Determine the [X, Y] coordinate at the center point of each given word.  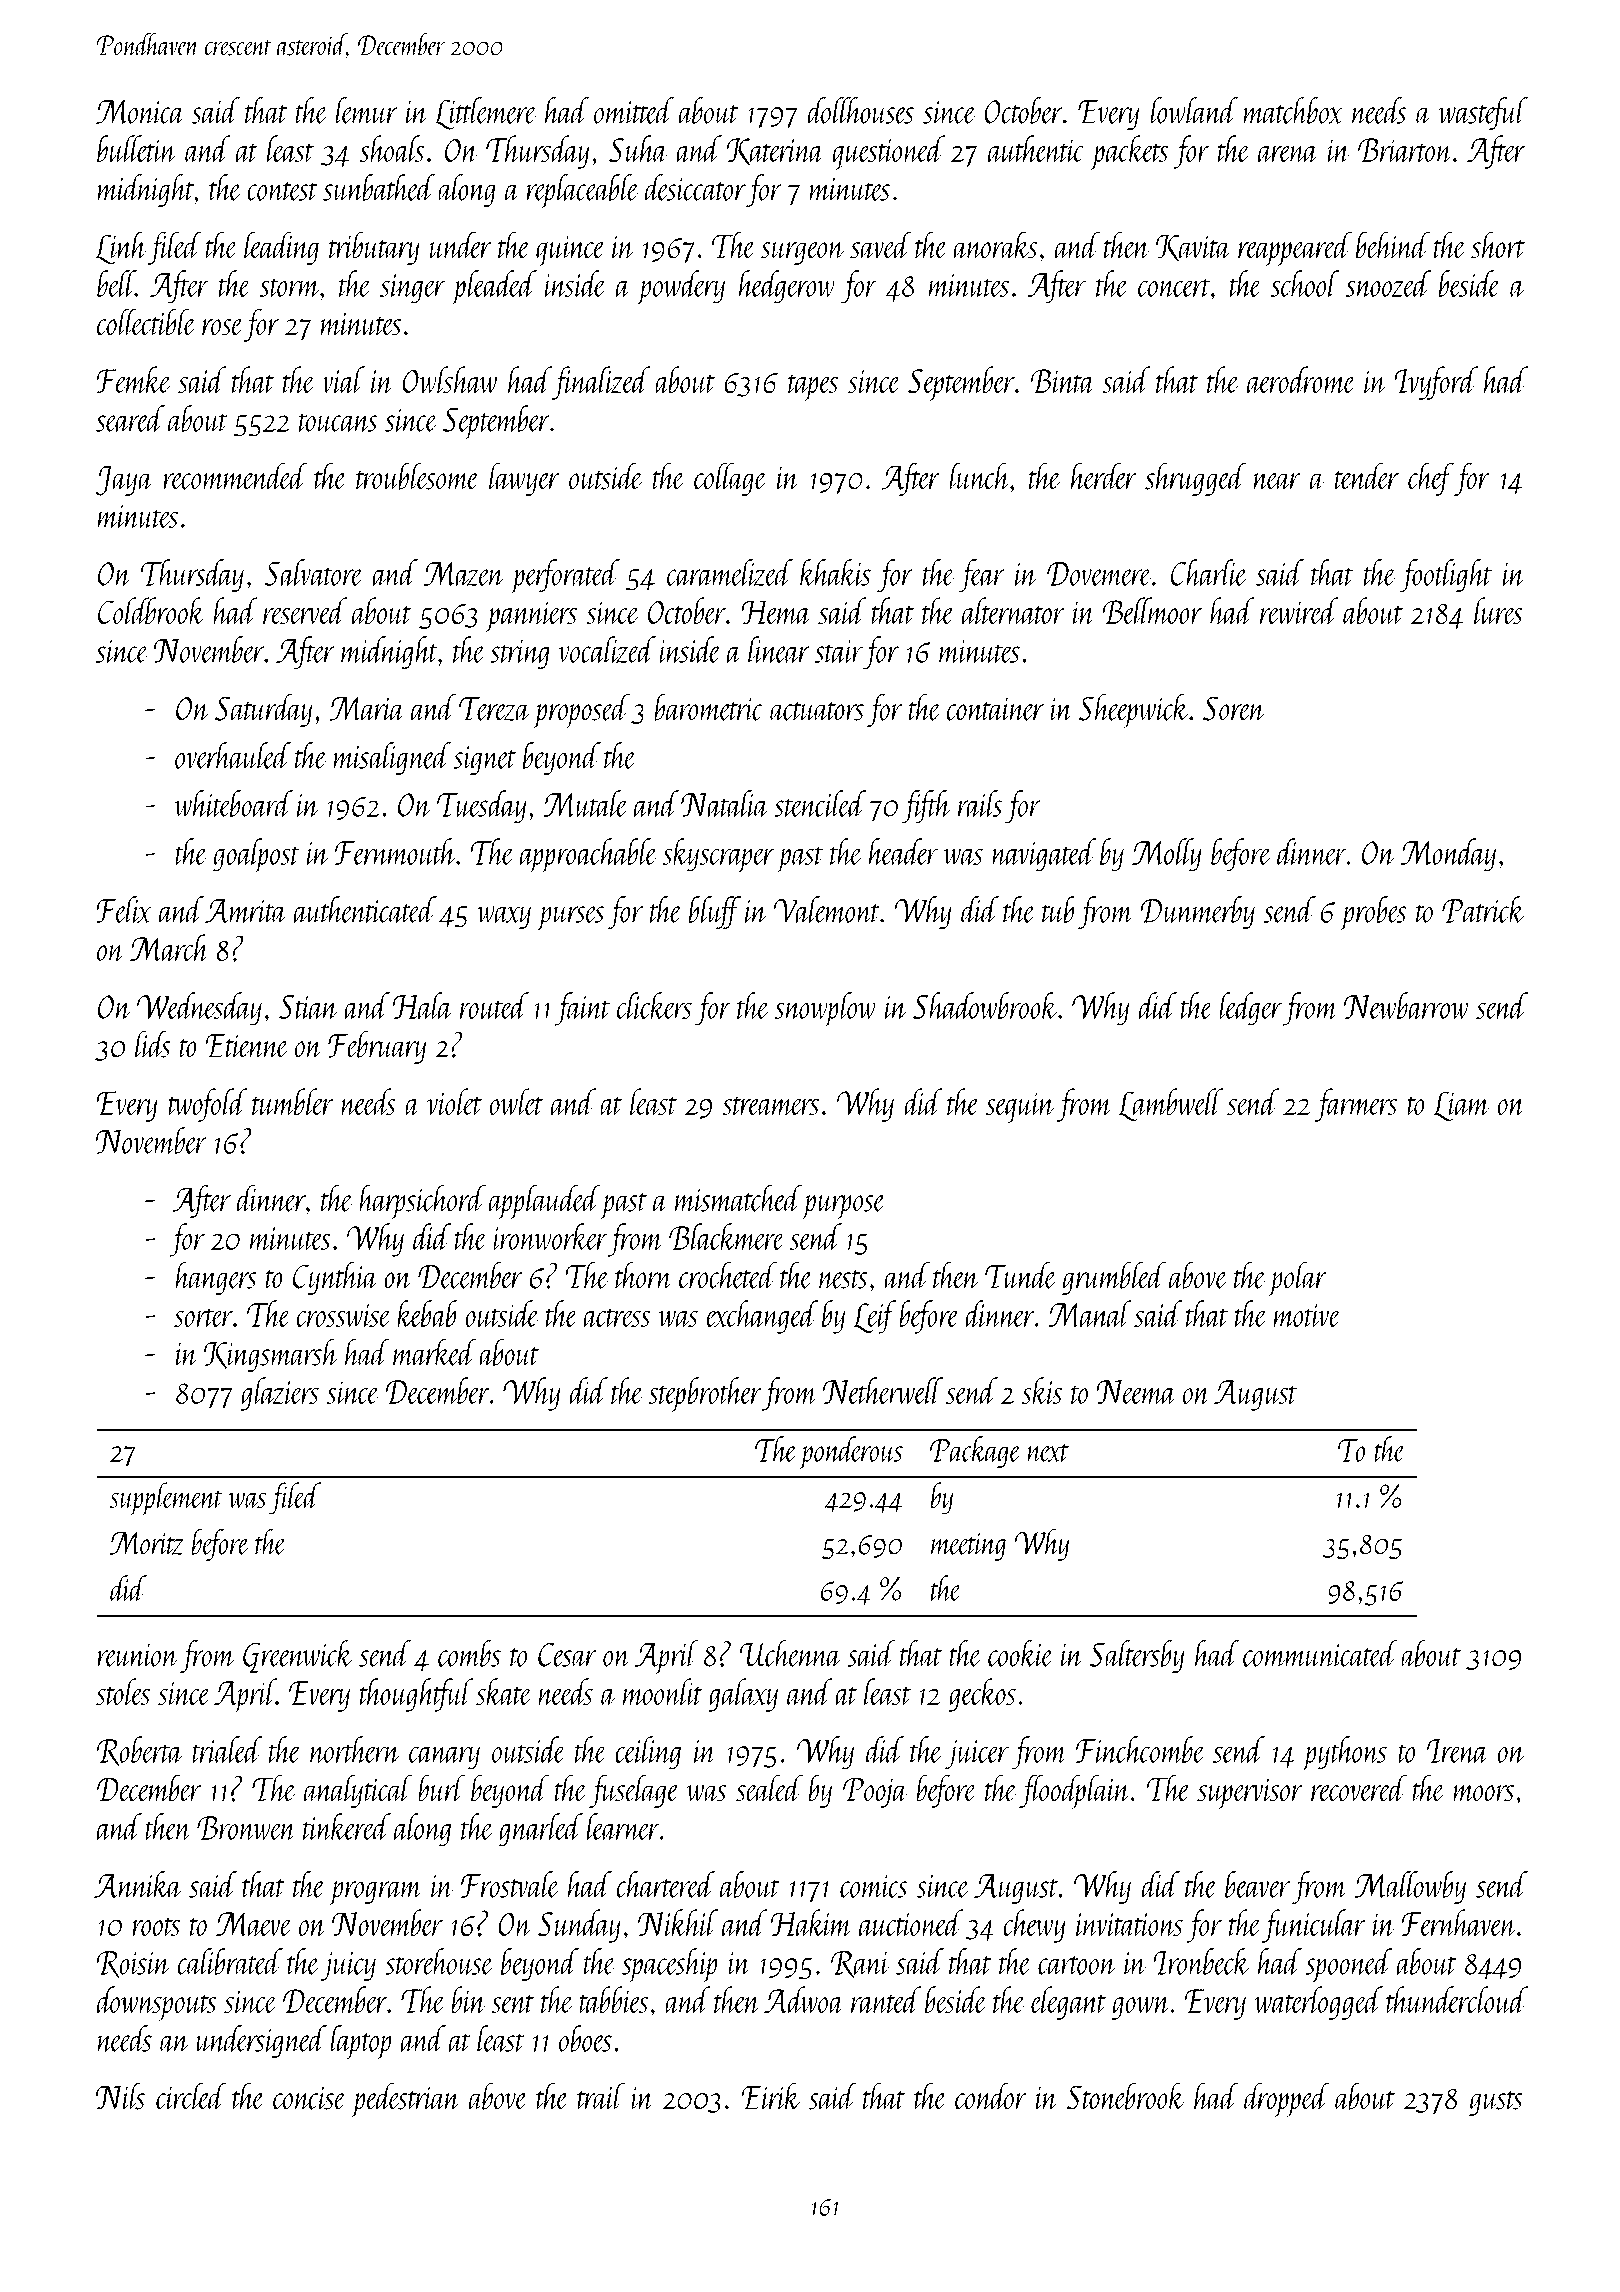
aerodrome [1301, 379]
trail [601, 2096]
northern [355, 1749]
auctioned [911, 1922]
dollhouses [861, 110]
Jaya [124, 481]
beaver [1257, 1884]
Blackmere [727, 1236]
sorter [203, 1317]
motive [1307, 1315]
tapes [813, 388]
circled [191, 2096]
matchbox [1292, 110]
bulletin [137, 148]
